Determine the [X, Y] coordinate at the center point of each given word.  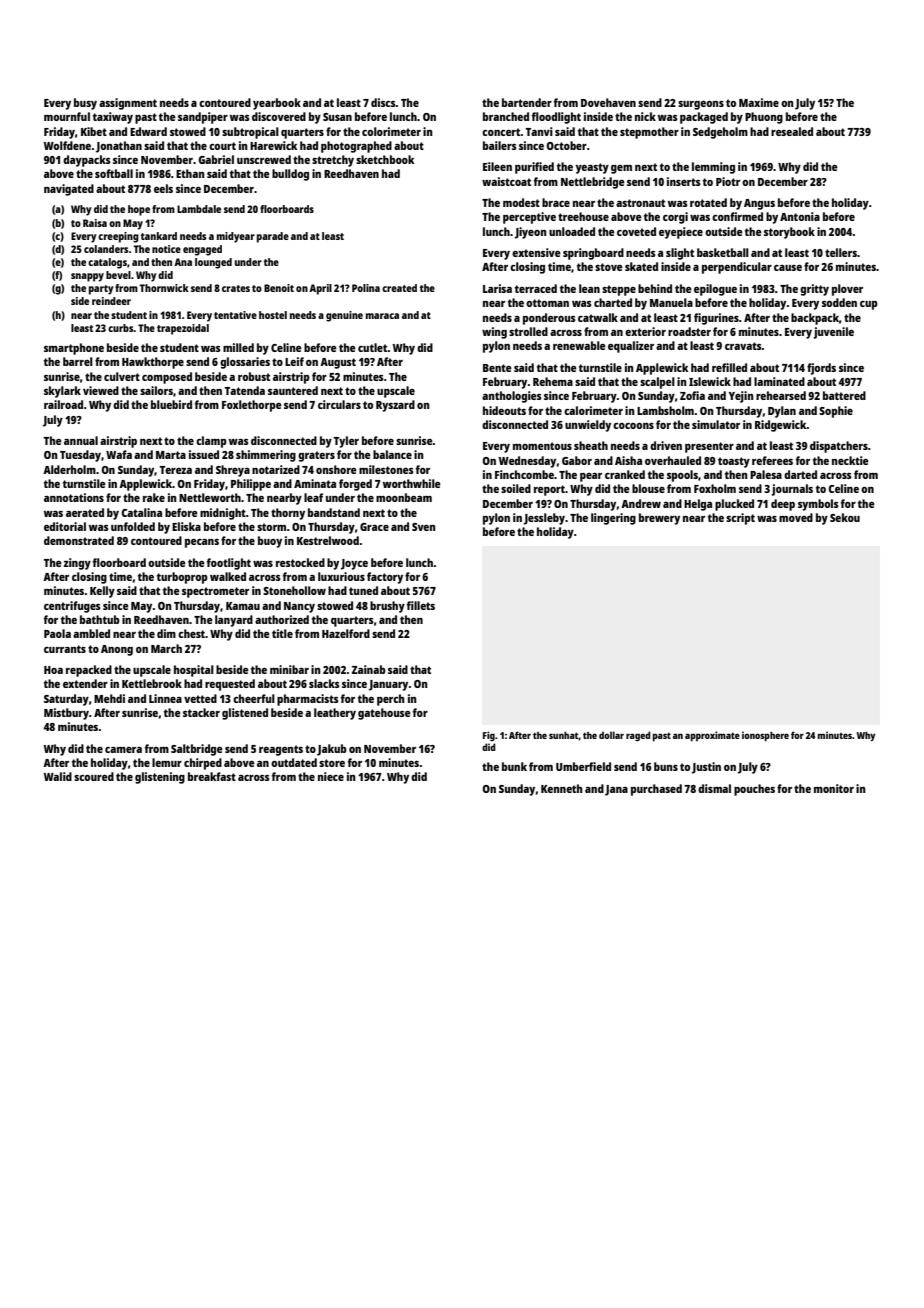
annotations [74, 497]
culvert [122, 376]
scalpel [657, 383]
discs [383, 102]
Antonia [800, 216]
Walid [58, 776]
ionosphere [765, 736]
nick [645, 116]
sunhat [564, 735]
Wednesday [527, 462]
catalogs [107, 263]
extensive [536, 252]
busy [85, 104]
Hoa [53, 670]
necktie [850, 460]
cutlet [373, 347]
